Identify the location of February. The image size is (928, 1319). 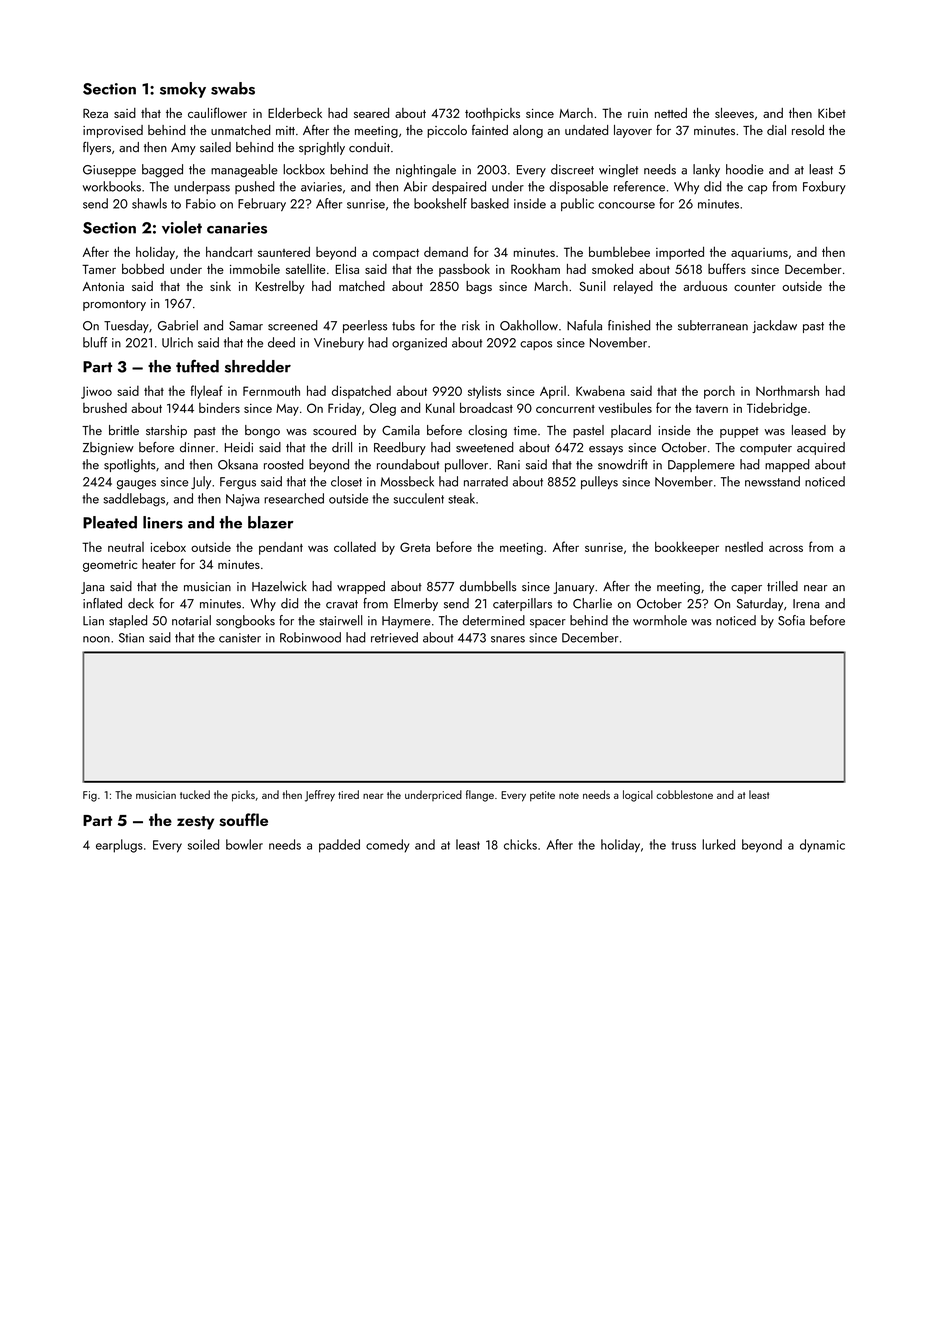
(262, 204).
